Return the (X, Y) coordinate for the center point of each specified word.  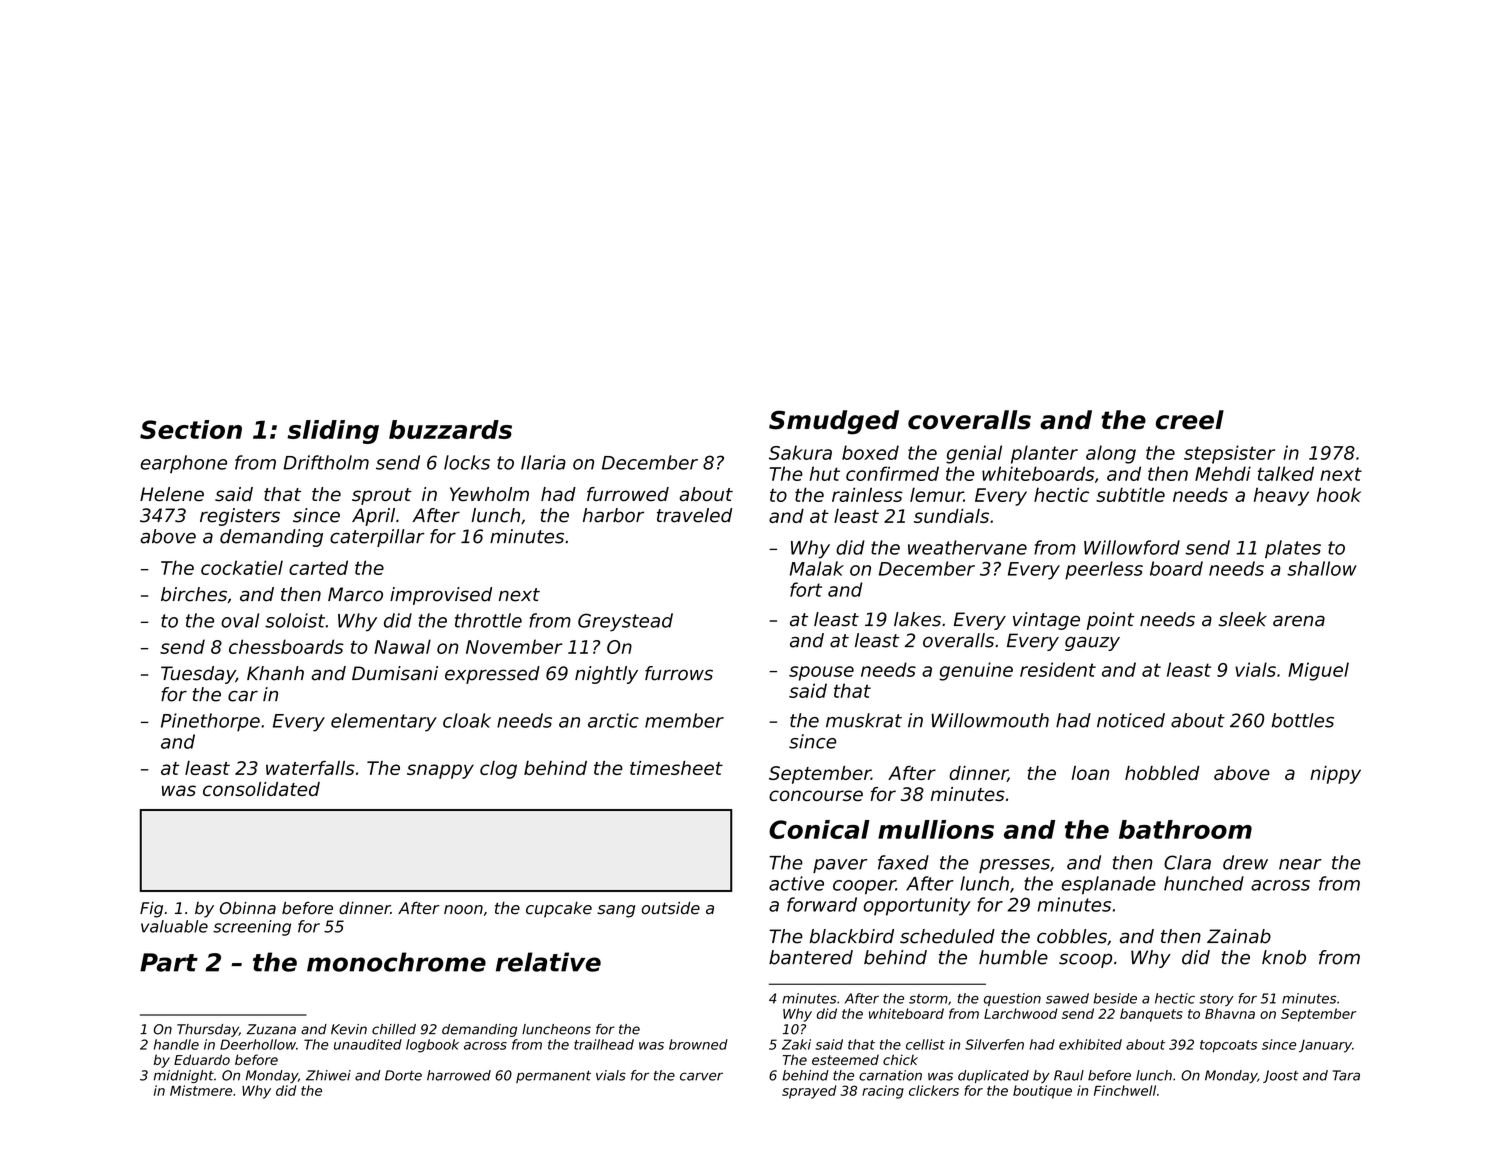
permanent (553, 1077)
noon (463, 910)
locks (467, 462)
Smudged (834, 422)
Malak (817, 568)
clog (498, 770)
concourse (816, 795)
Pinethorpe (210, 722)
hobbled (1162, 773)
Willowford (1132, 547)
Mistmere (201, 1090)
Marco (355, 594)
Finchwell (1125, 1090)
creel (1190, 420)
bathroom (1185, 829)
